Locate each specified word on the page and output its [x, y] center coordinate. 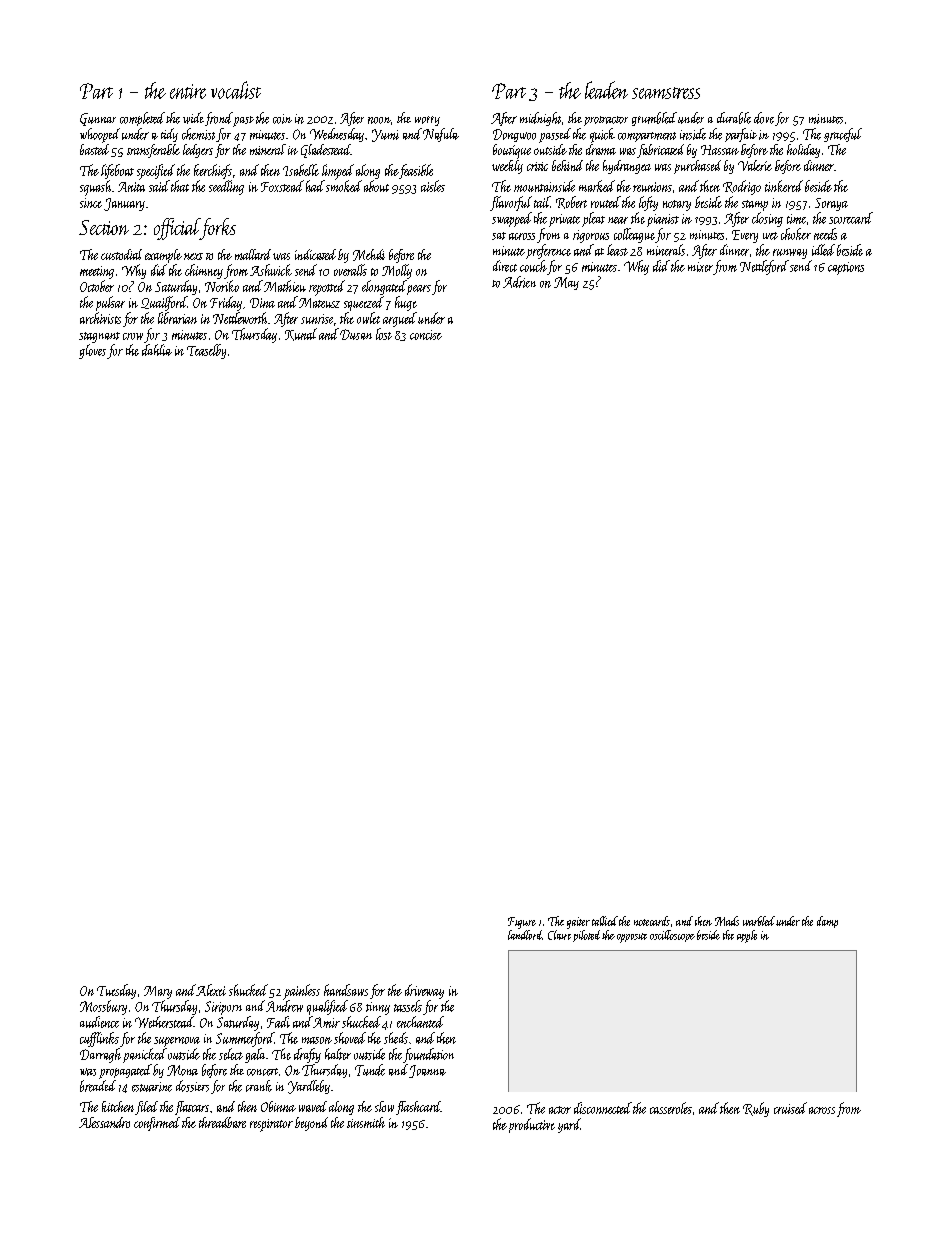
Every [745, 236]
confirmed [157, 1124]
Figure [522, 923]
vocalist [236, 90]
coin [282, 119]
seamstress [666, 93]
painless [301, 992]
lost [384, 334]
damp [827, 922]
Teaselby [206, 351]
